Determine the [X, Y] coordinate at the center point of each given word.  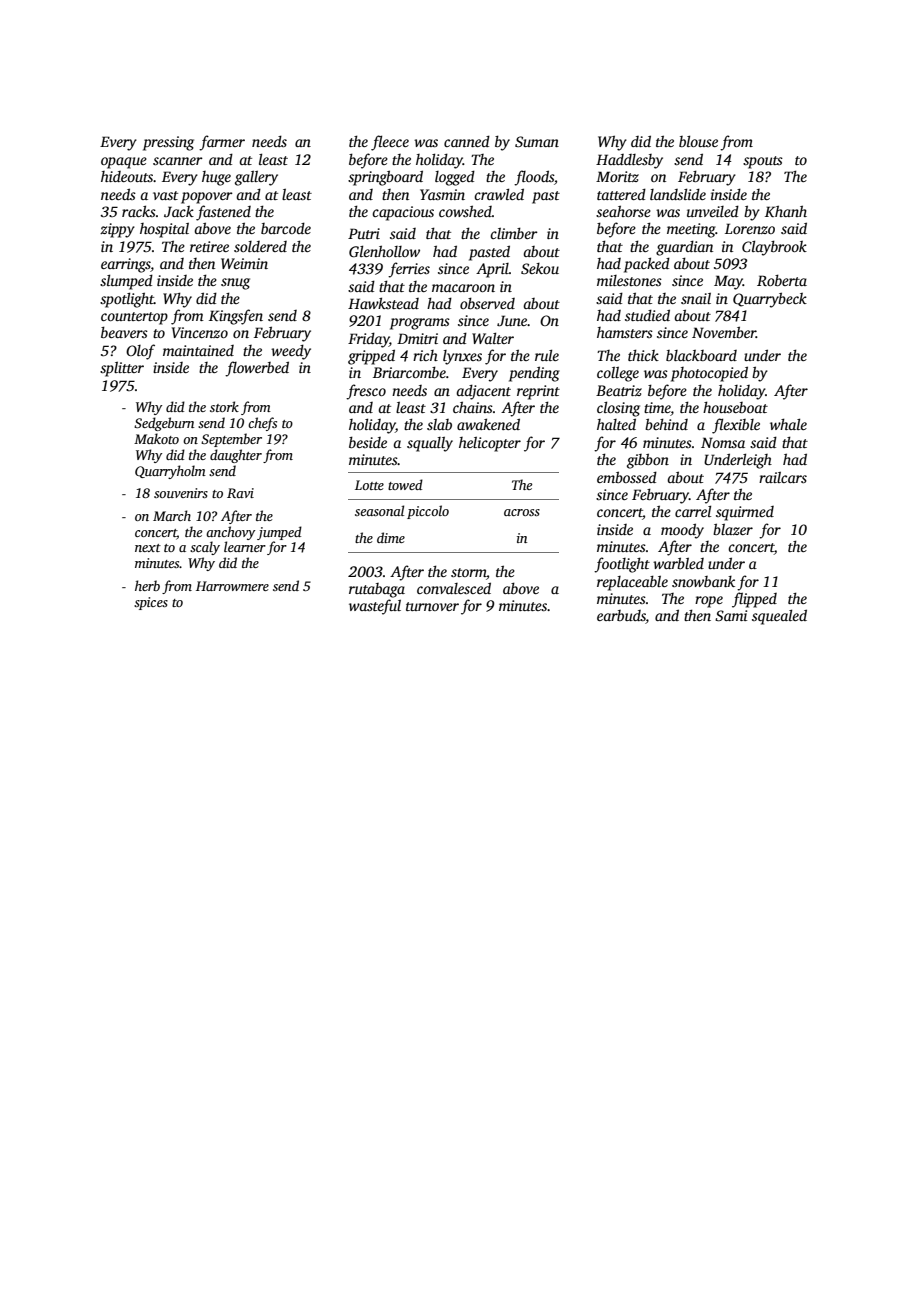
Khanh [786, 211]
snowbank [703, 581]
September [231, 440]
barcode [286, 228]
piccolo [428, 512]
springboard [385, 178]
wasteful [375, 607]
